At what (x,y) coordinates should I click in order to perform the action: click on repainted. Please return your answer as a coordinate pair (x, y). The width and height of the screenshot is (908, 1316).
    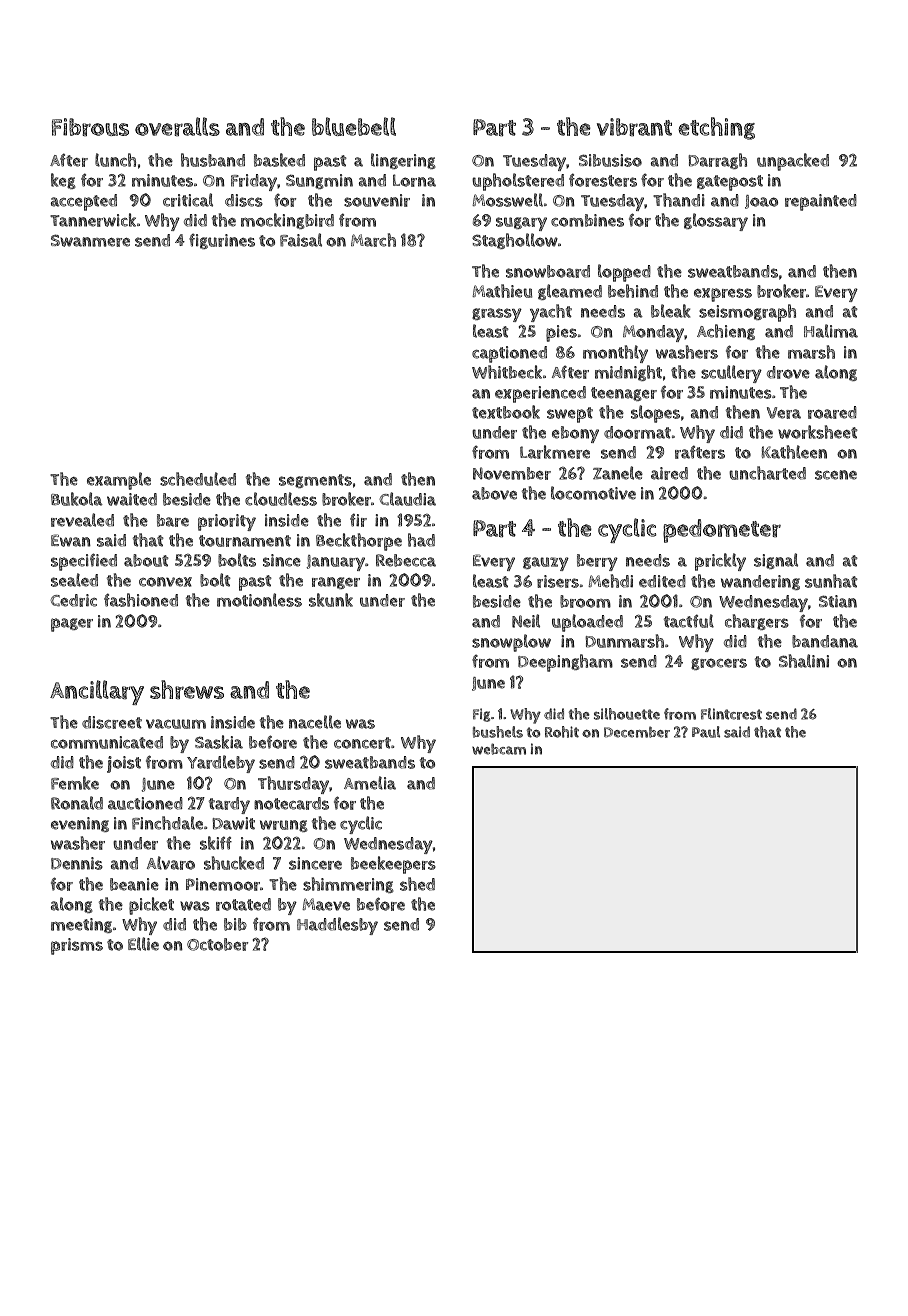
    Looking at the image, I should click on (821, 202).
